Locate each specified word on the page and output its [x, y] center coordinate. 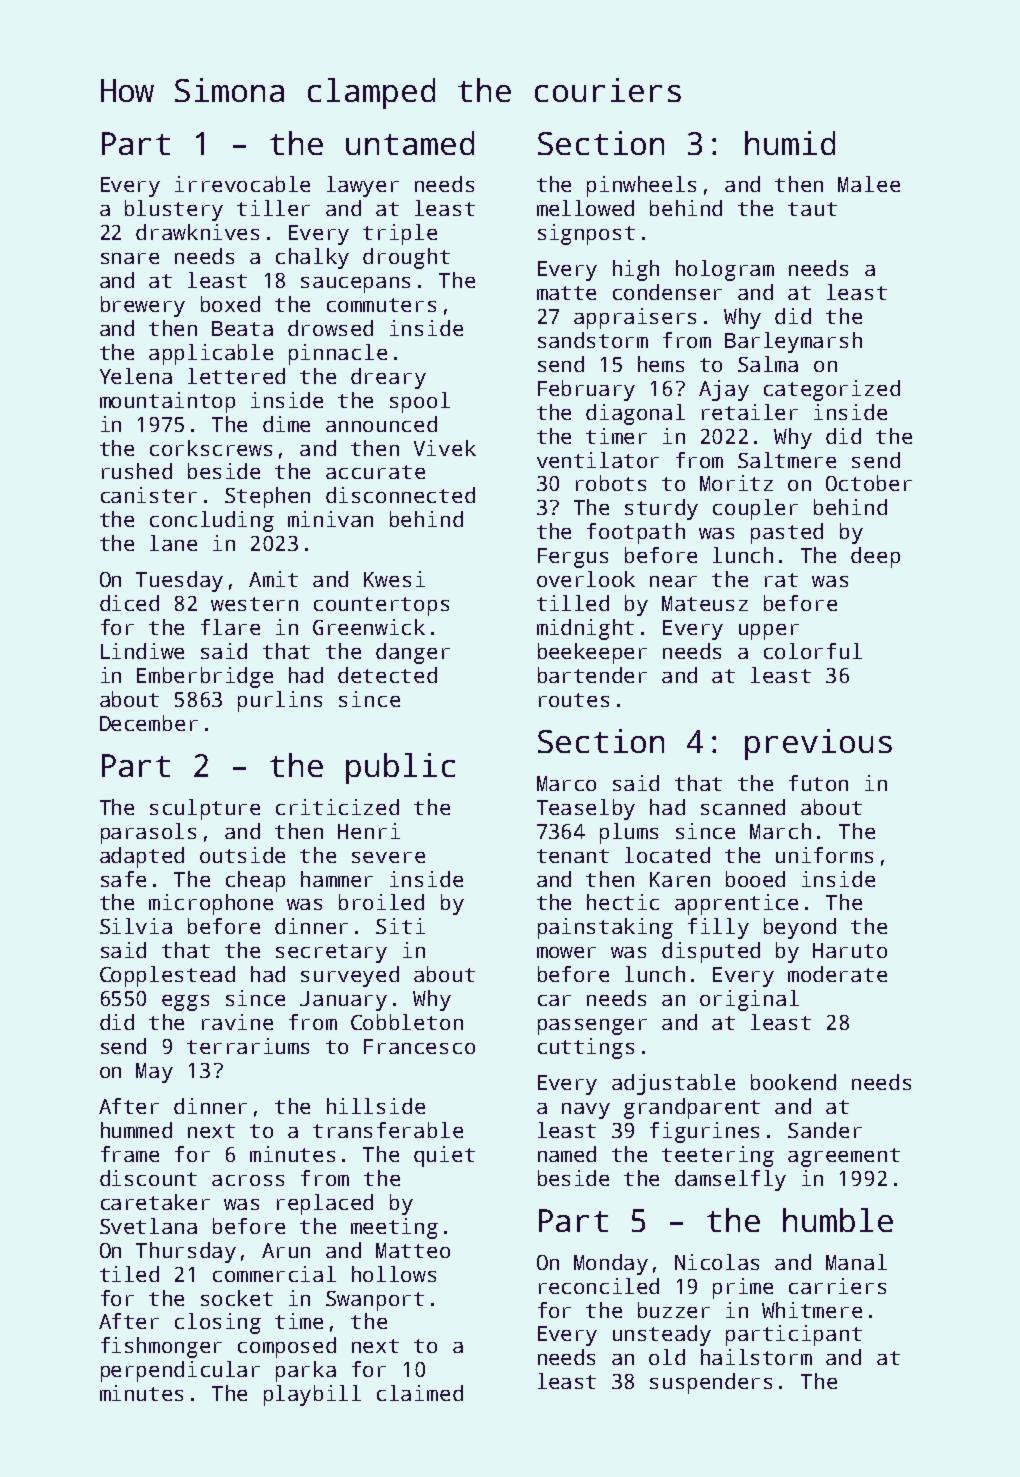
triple [400, 234]
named [567, 1154]
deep [875, 557]
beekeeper [592, 653]
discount [148, 1178]
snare [130, 258]
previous [818, 744]
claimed [420, 1393]
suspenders [711, 1383]
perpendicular [180, 1371]
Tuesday [179, 581]
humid [790, 143]
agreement [844, 1157]
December [149, 723]
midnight [585, 629]
